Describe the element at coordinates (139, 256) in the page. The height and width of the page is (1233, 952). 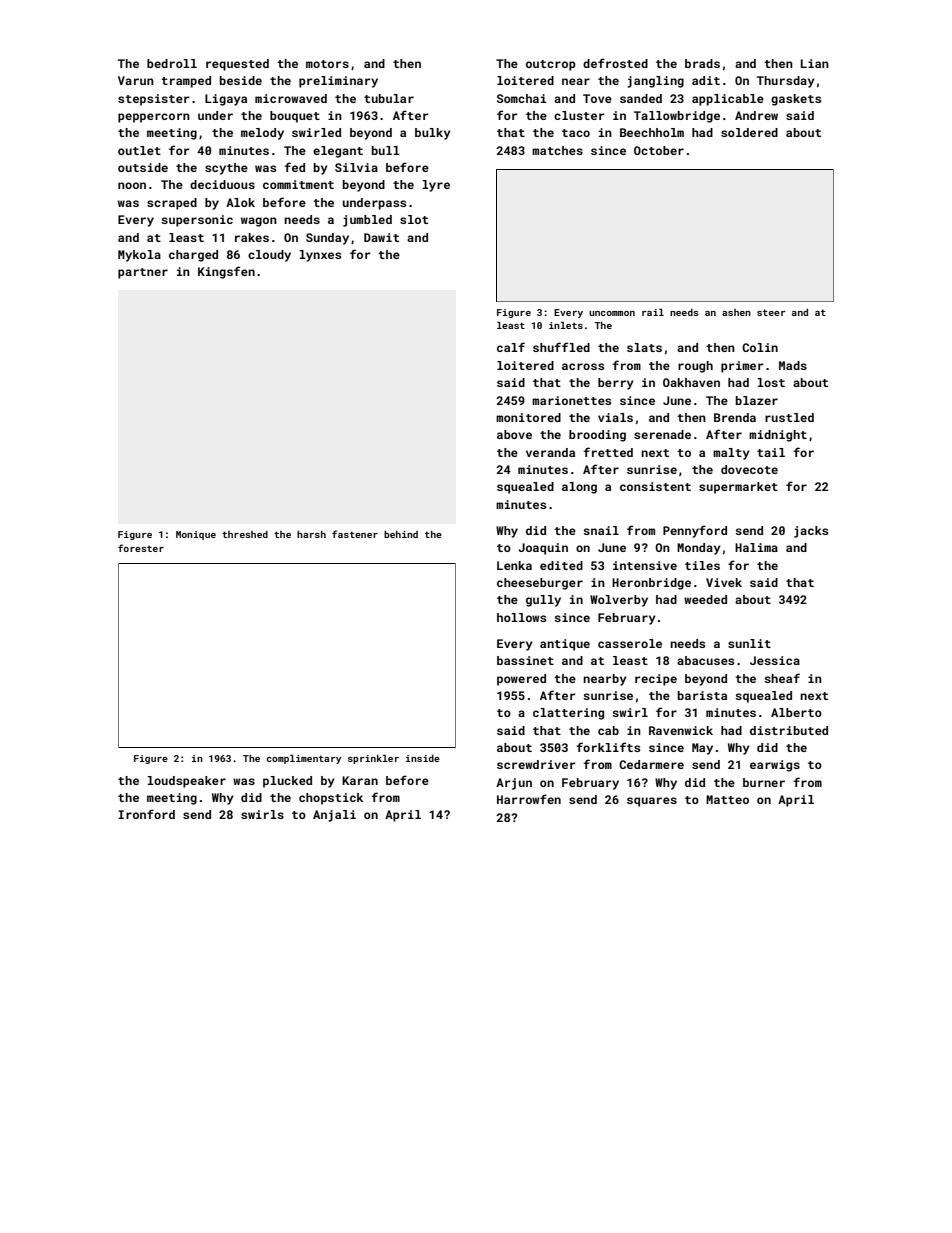
I see `Mykola` at that location.
